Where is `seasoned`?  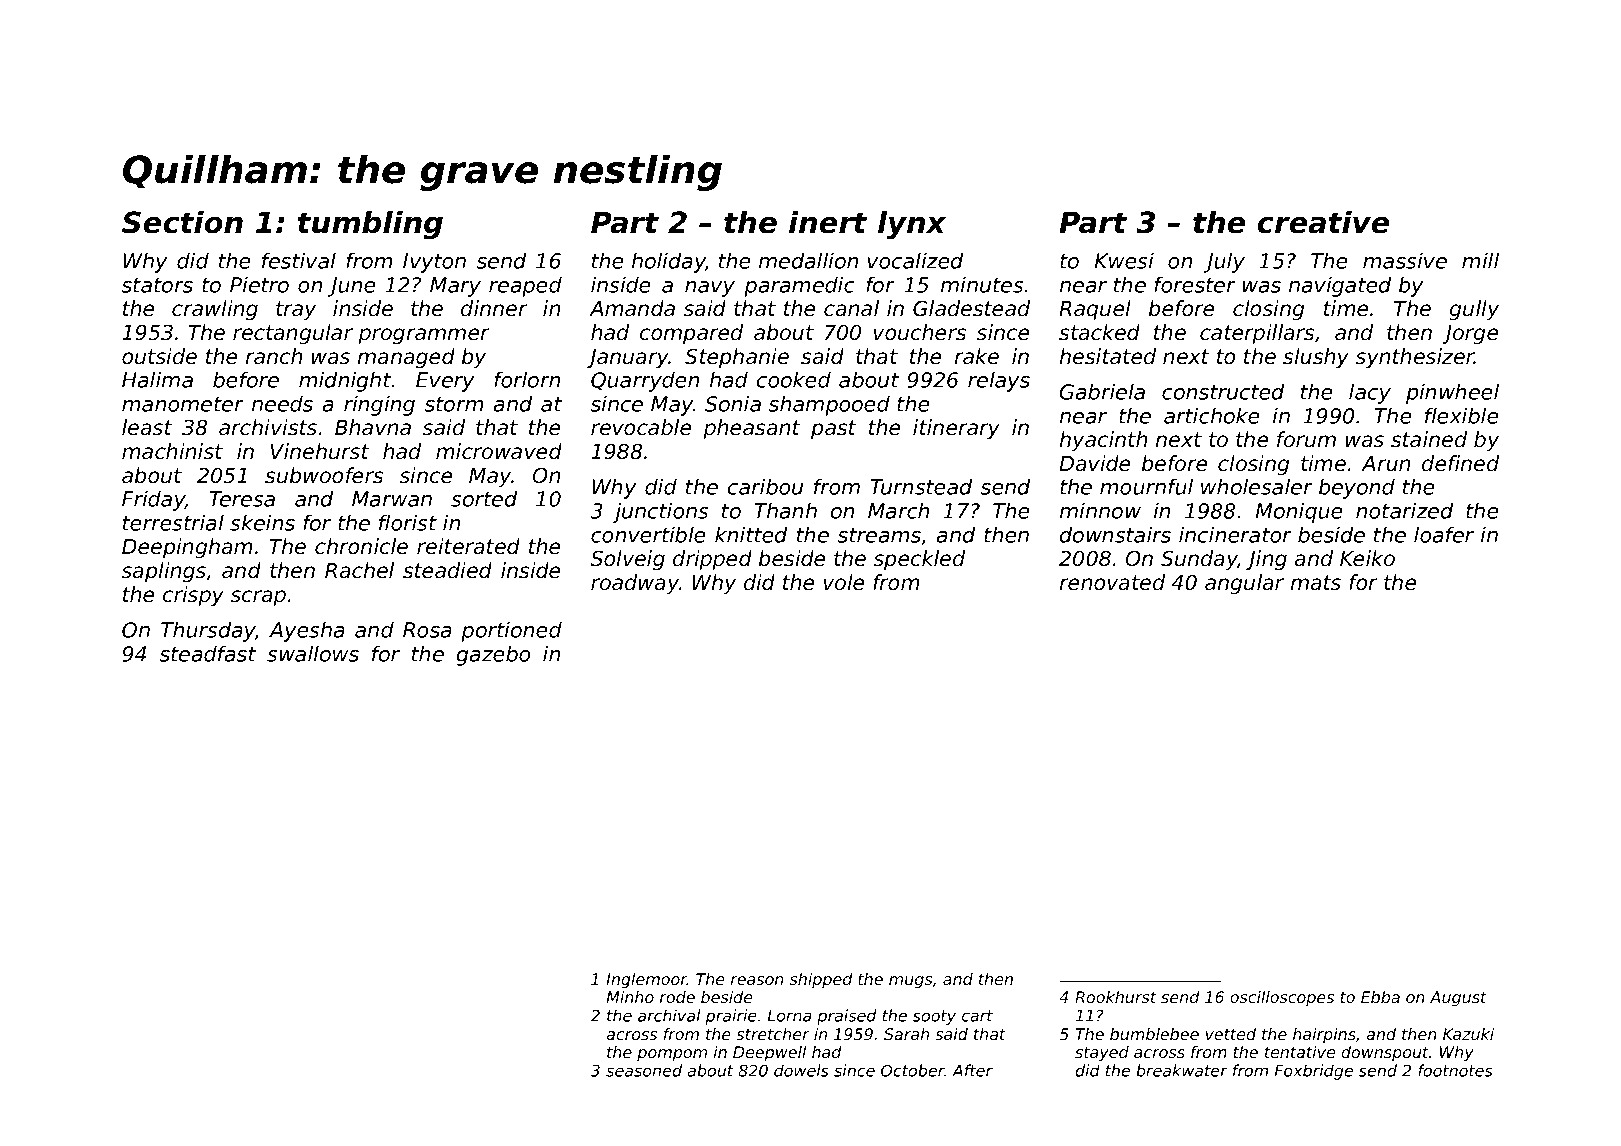 seasoned is located at coordinates (644, 1070).
